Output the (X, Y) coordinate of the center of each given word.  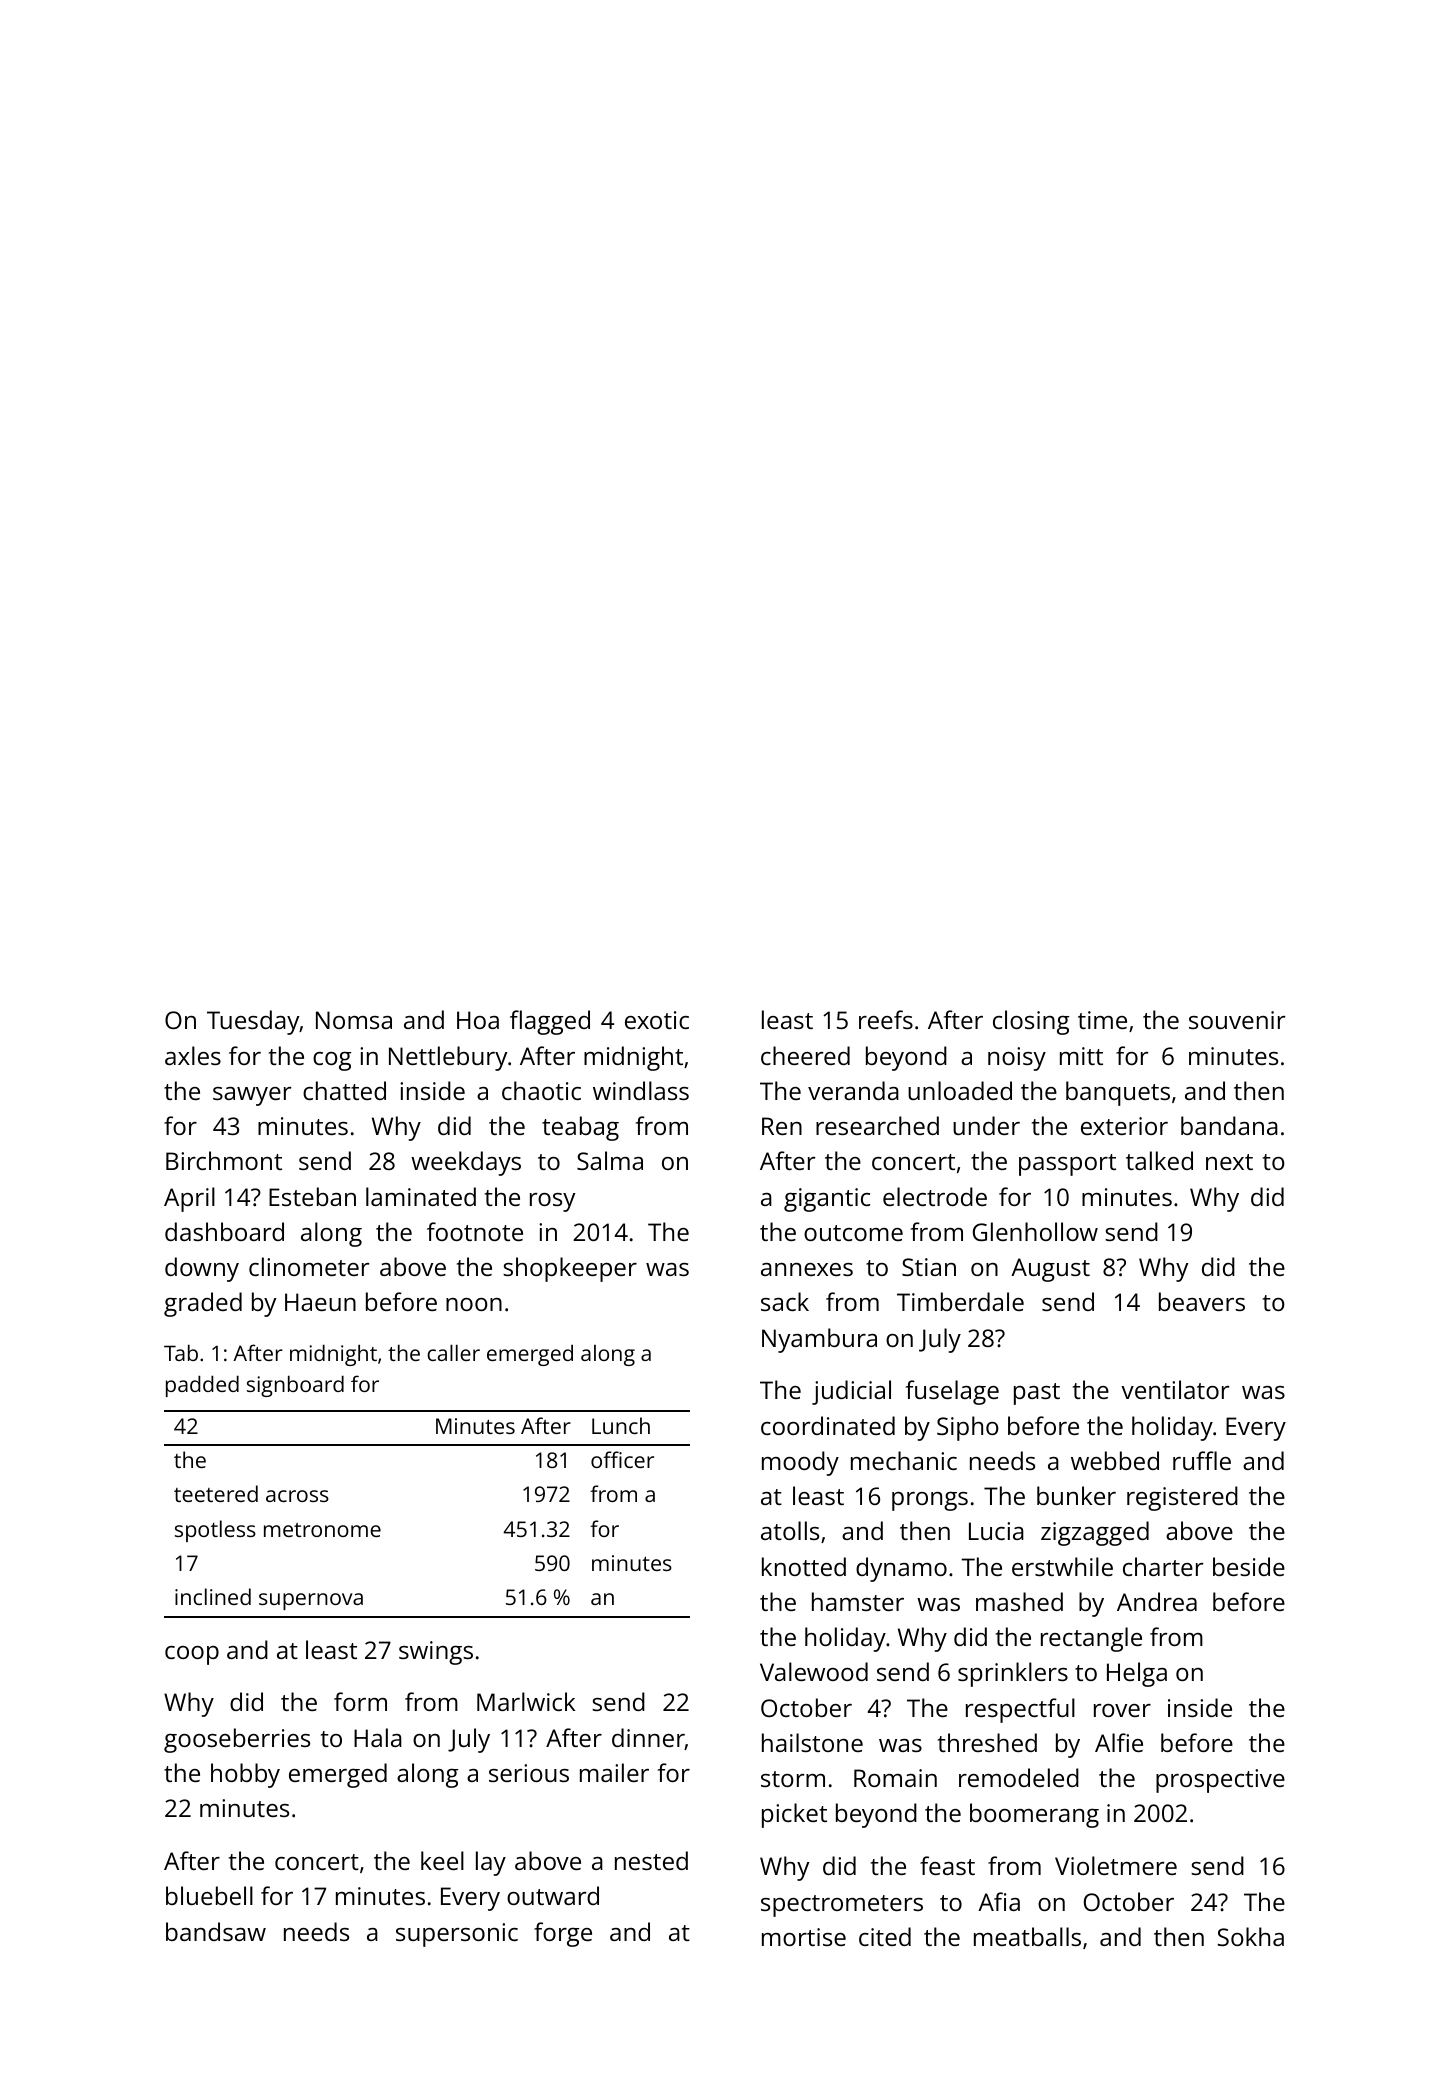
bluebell (209, 1895)
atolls (790, 1530)
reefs (886, 1019)
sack (785, 1301)
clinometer (309, 1266)
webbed (1115, 1460)
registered (1182, 1498)
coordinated (828, 1425)
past (1037, 1394)
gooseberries (237, 1740)
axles (193, 1055)
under (986, 1125)
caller (453, 1352)
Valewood (814, 1671)
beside (1249, 1566)
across (297, 1496)
